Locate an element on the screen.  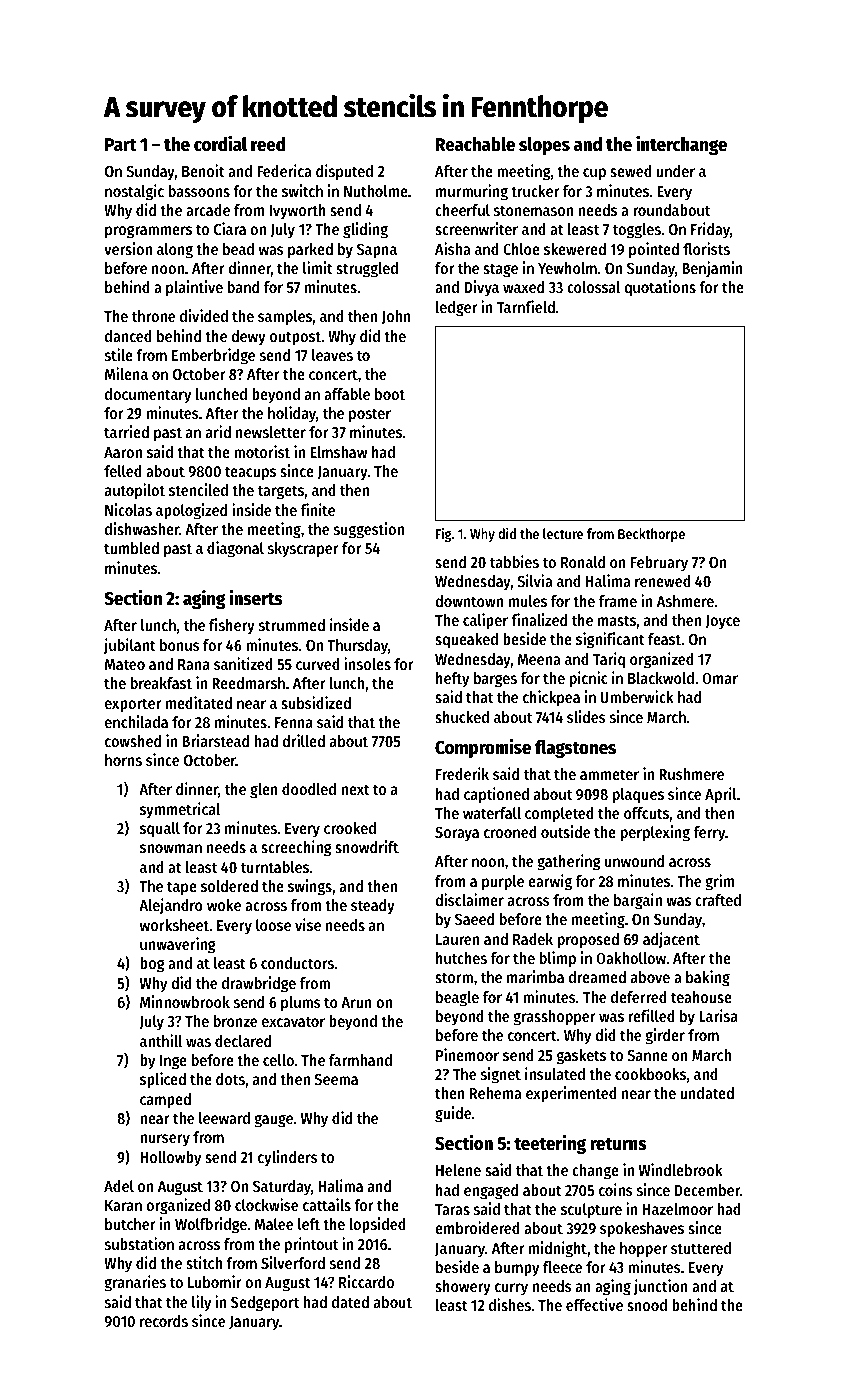
coins is located at coordinates (616, 1189).
